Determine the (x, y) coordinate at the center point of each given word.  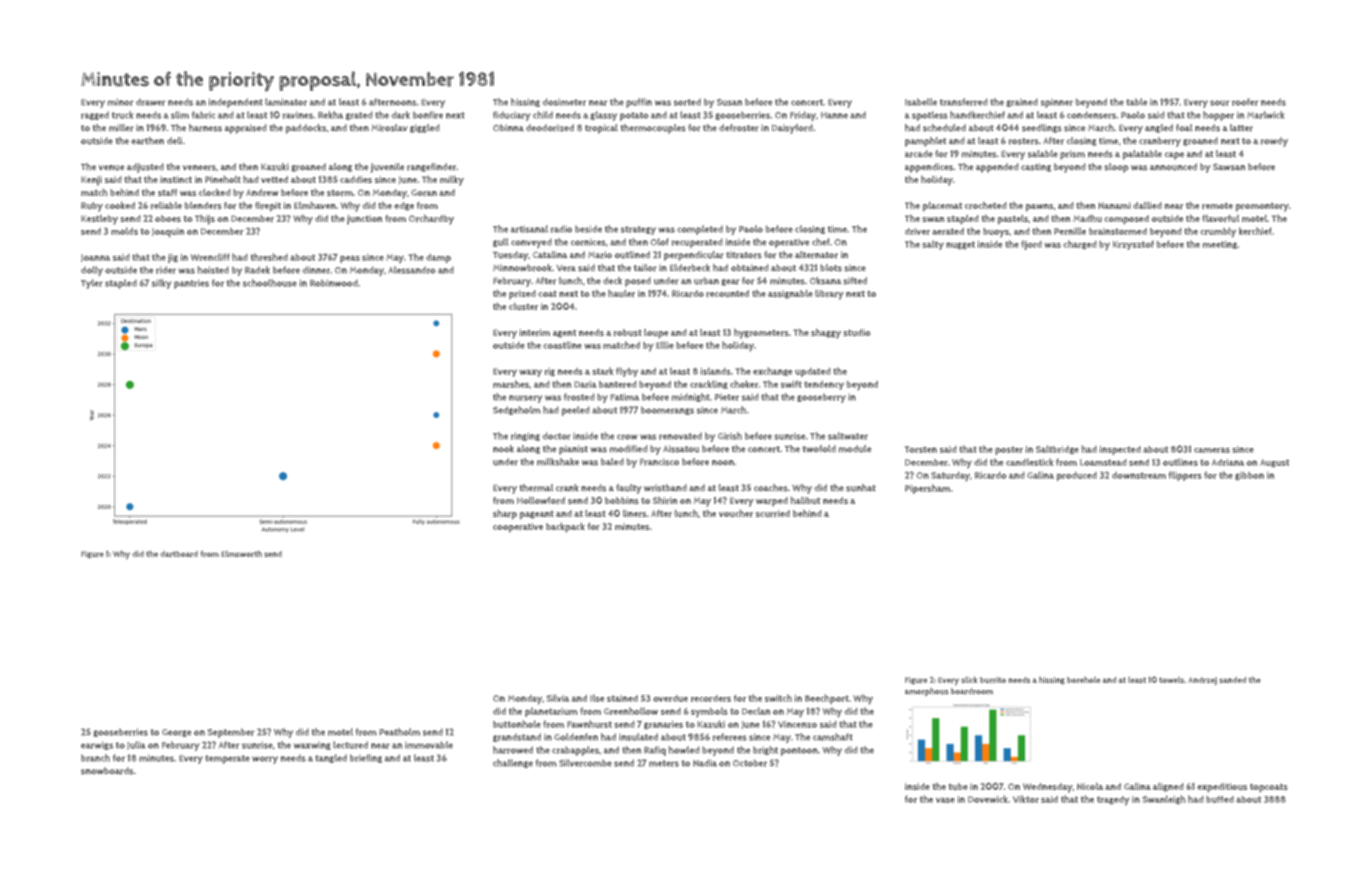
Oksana (825, 281)
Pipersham (927, 489)
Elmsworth (241, 553)
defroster (739, 128)
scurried (773, 513)
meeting (1220, 245)
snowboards (107, 771)
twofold (819, 448)
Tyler (92, 284)
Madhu (1087, 218)
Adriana (1228, 462)
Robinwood (334, 283)
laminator (286, 102)
